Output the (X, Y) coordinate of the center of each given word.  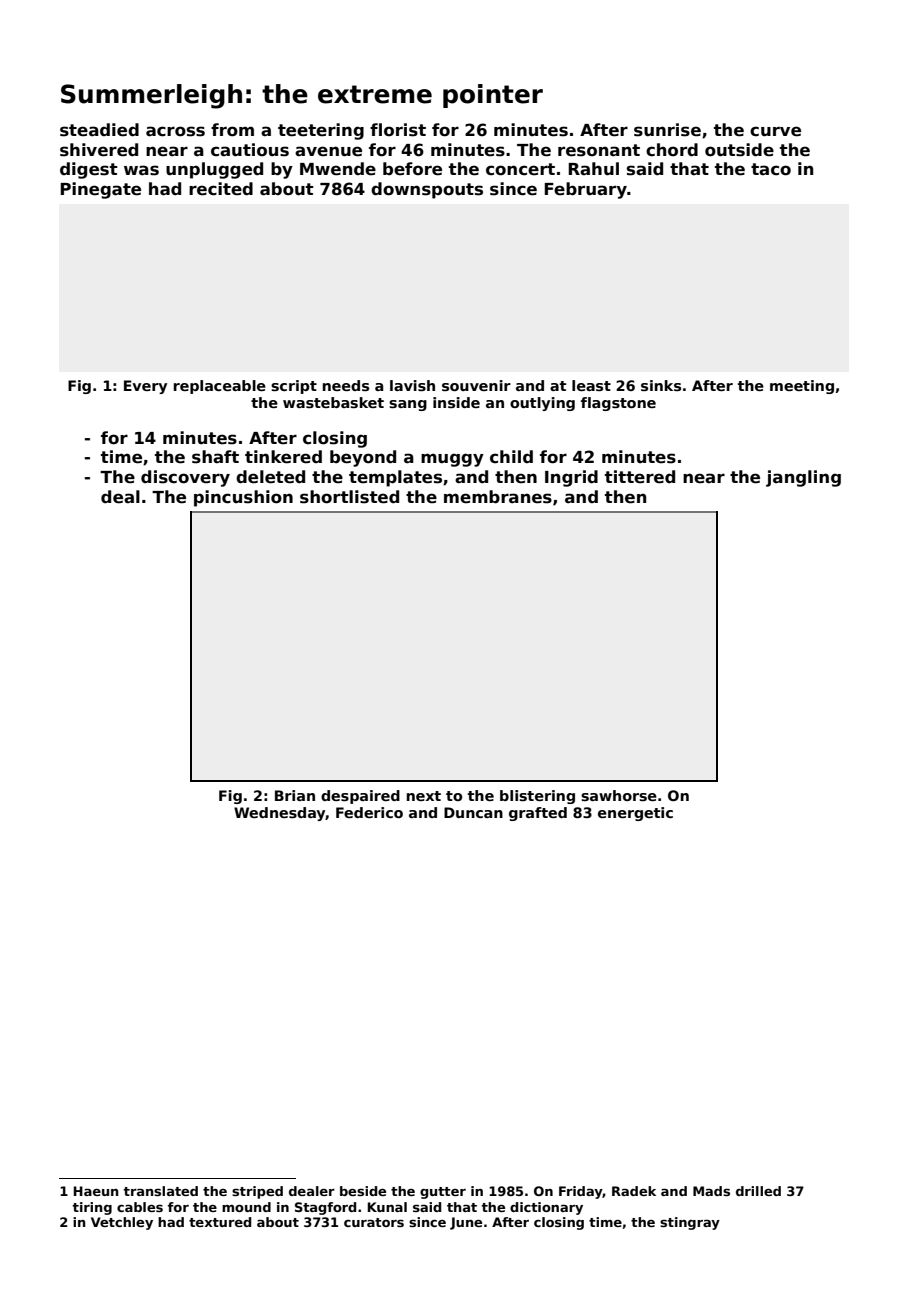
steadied (99, 130)
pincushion (243, 498)
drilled (758, 1191)
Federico (369, 812)
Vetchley (122, 1223)
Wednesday (280, 814)
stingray (690, 1223)
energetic (635, 814)
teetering (321, 131)
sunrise (667, 130)
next (424, 796)
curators (374, 1222)
